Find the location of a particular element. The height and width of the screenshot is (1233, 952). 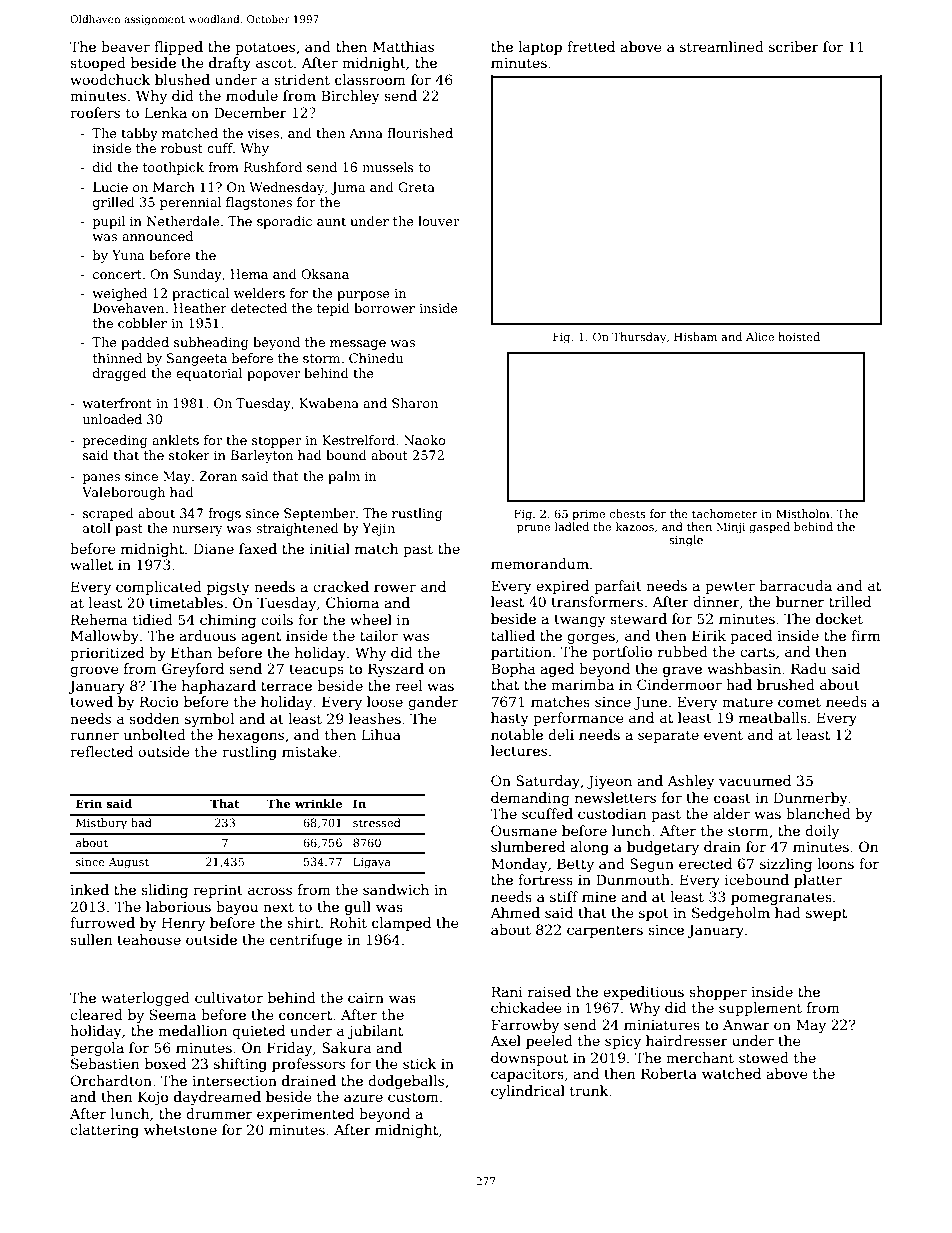

paced is located at coordinates (751, 637).
